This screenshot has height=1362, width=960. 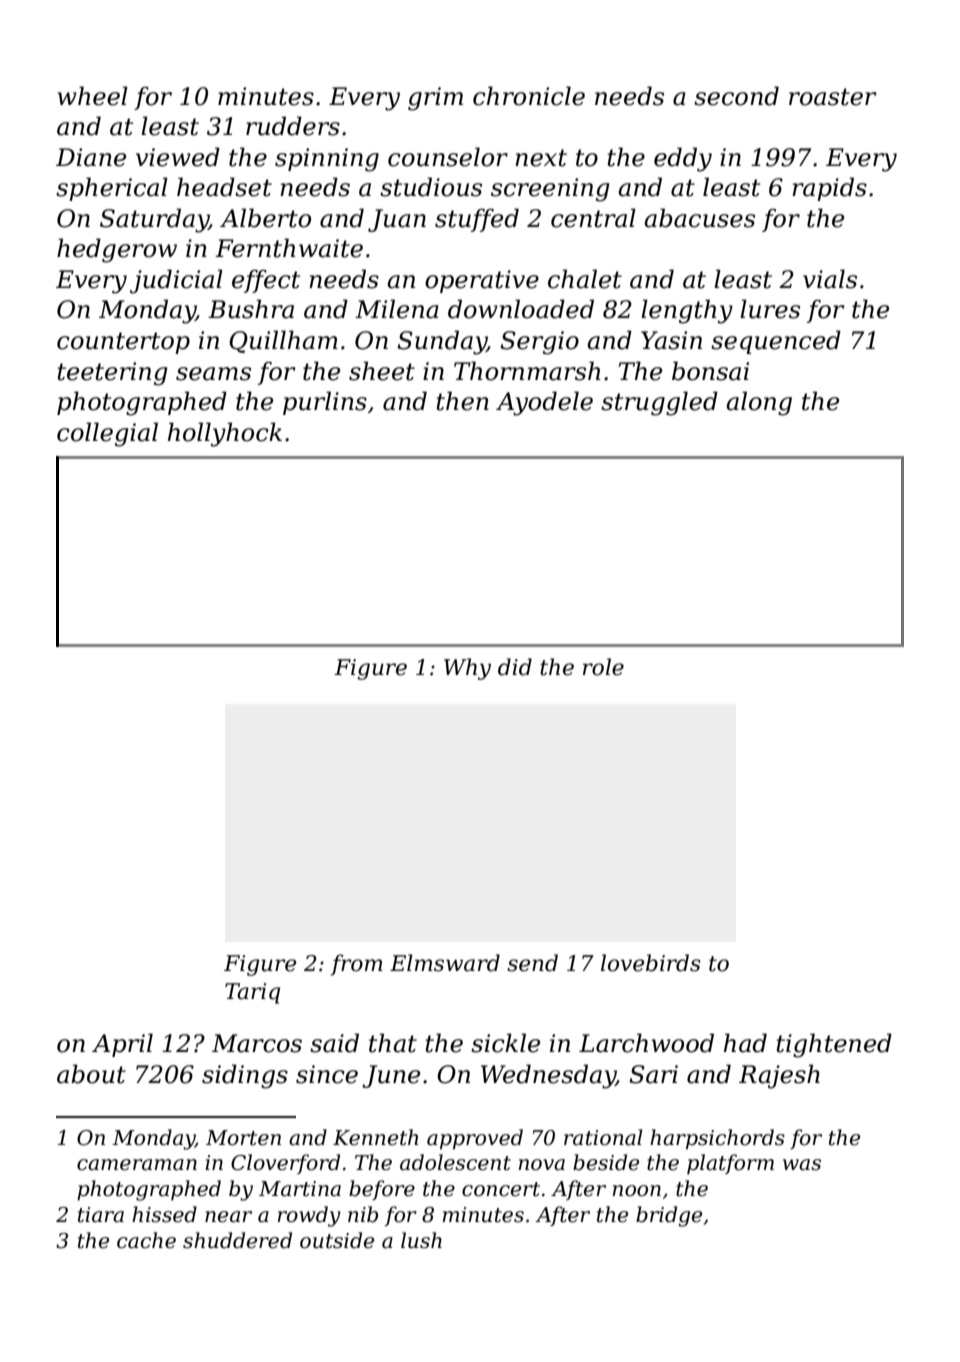 What do you see at coordinates (382, 1190) in the screenshot?
I see `before` at bounding box center [382, 1190].
